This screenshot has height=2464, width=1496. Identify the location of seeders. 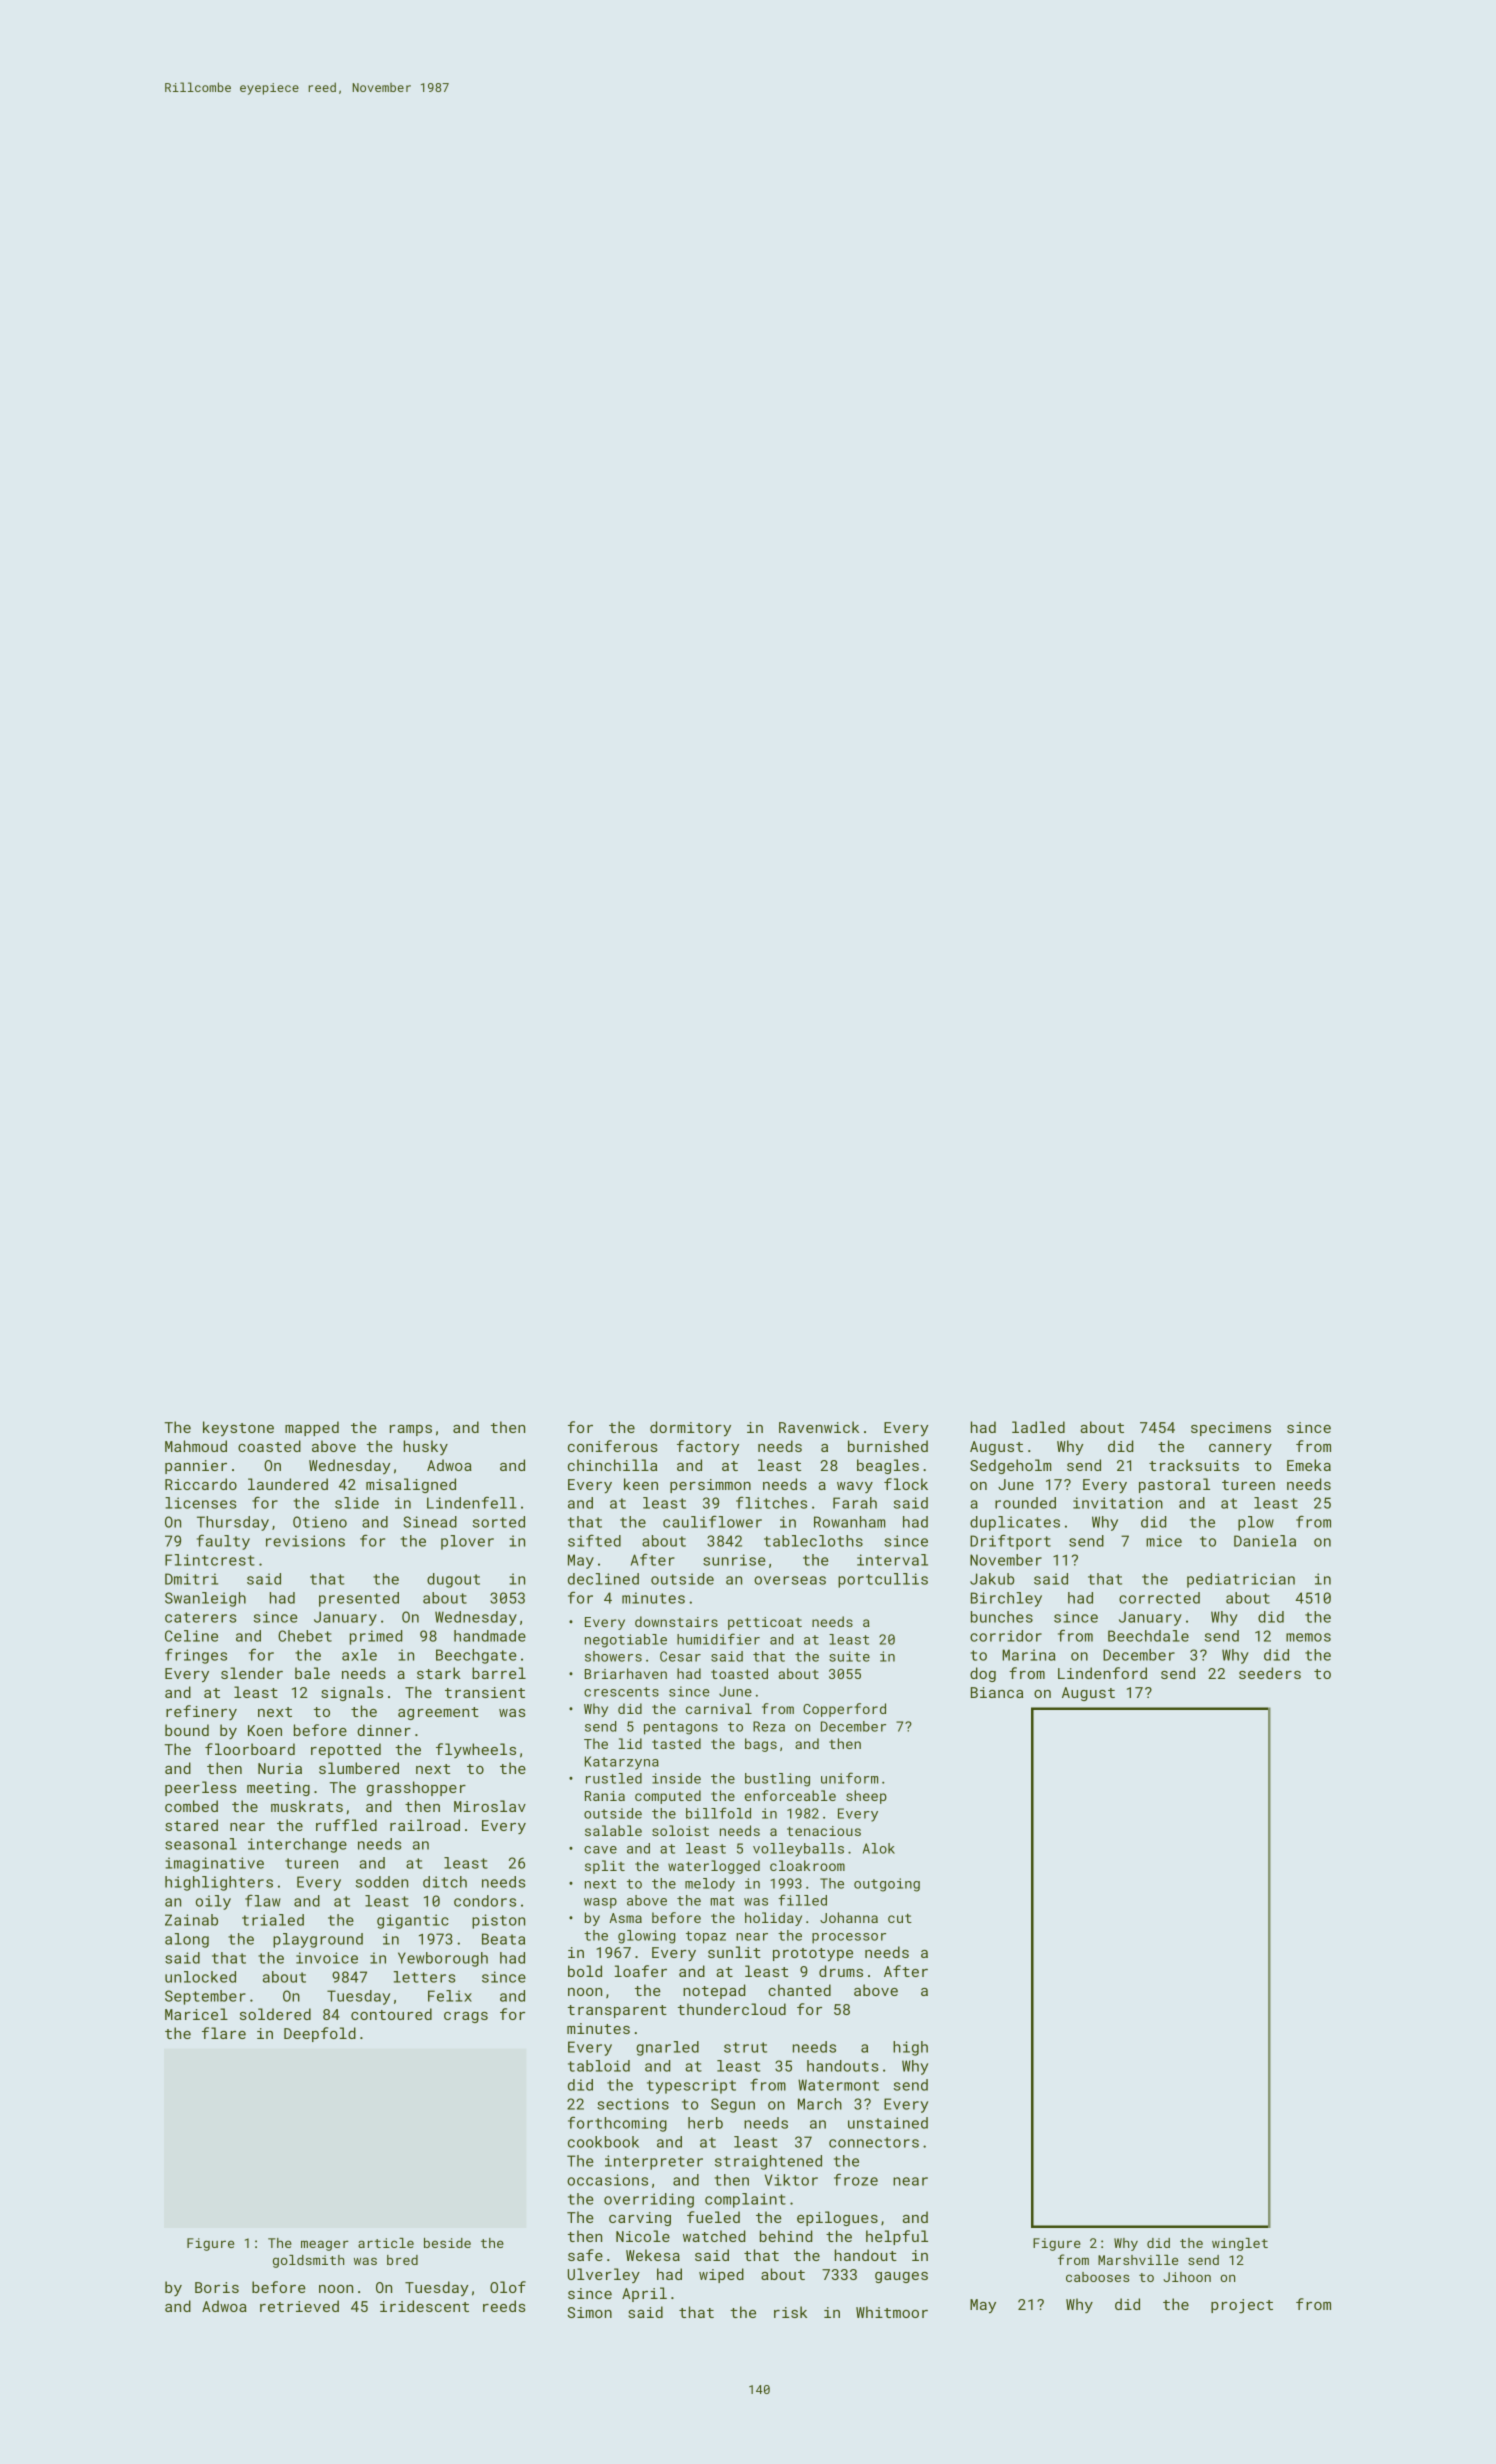
(1270, 1673).
